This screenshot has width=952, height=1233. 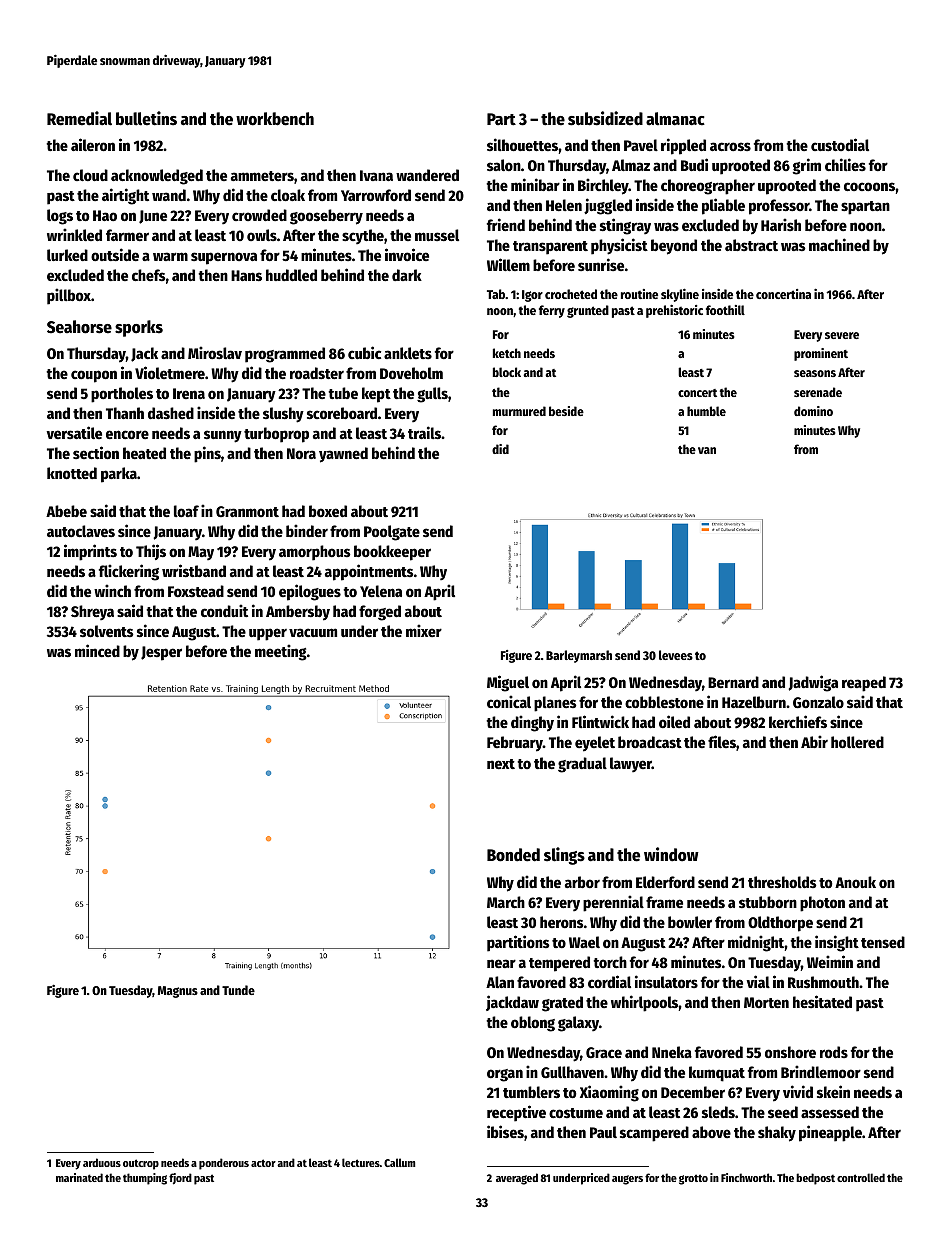 I want to click on boxed, so click(x=328, y=511).
